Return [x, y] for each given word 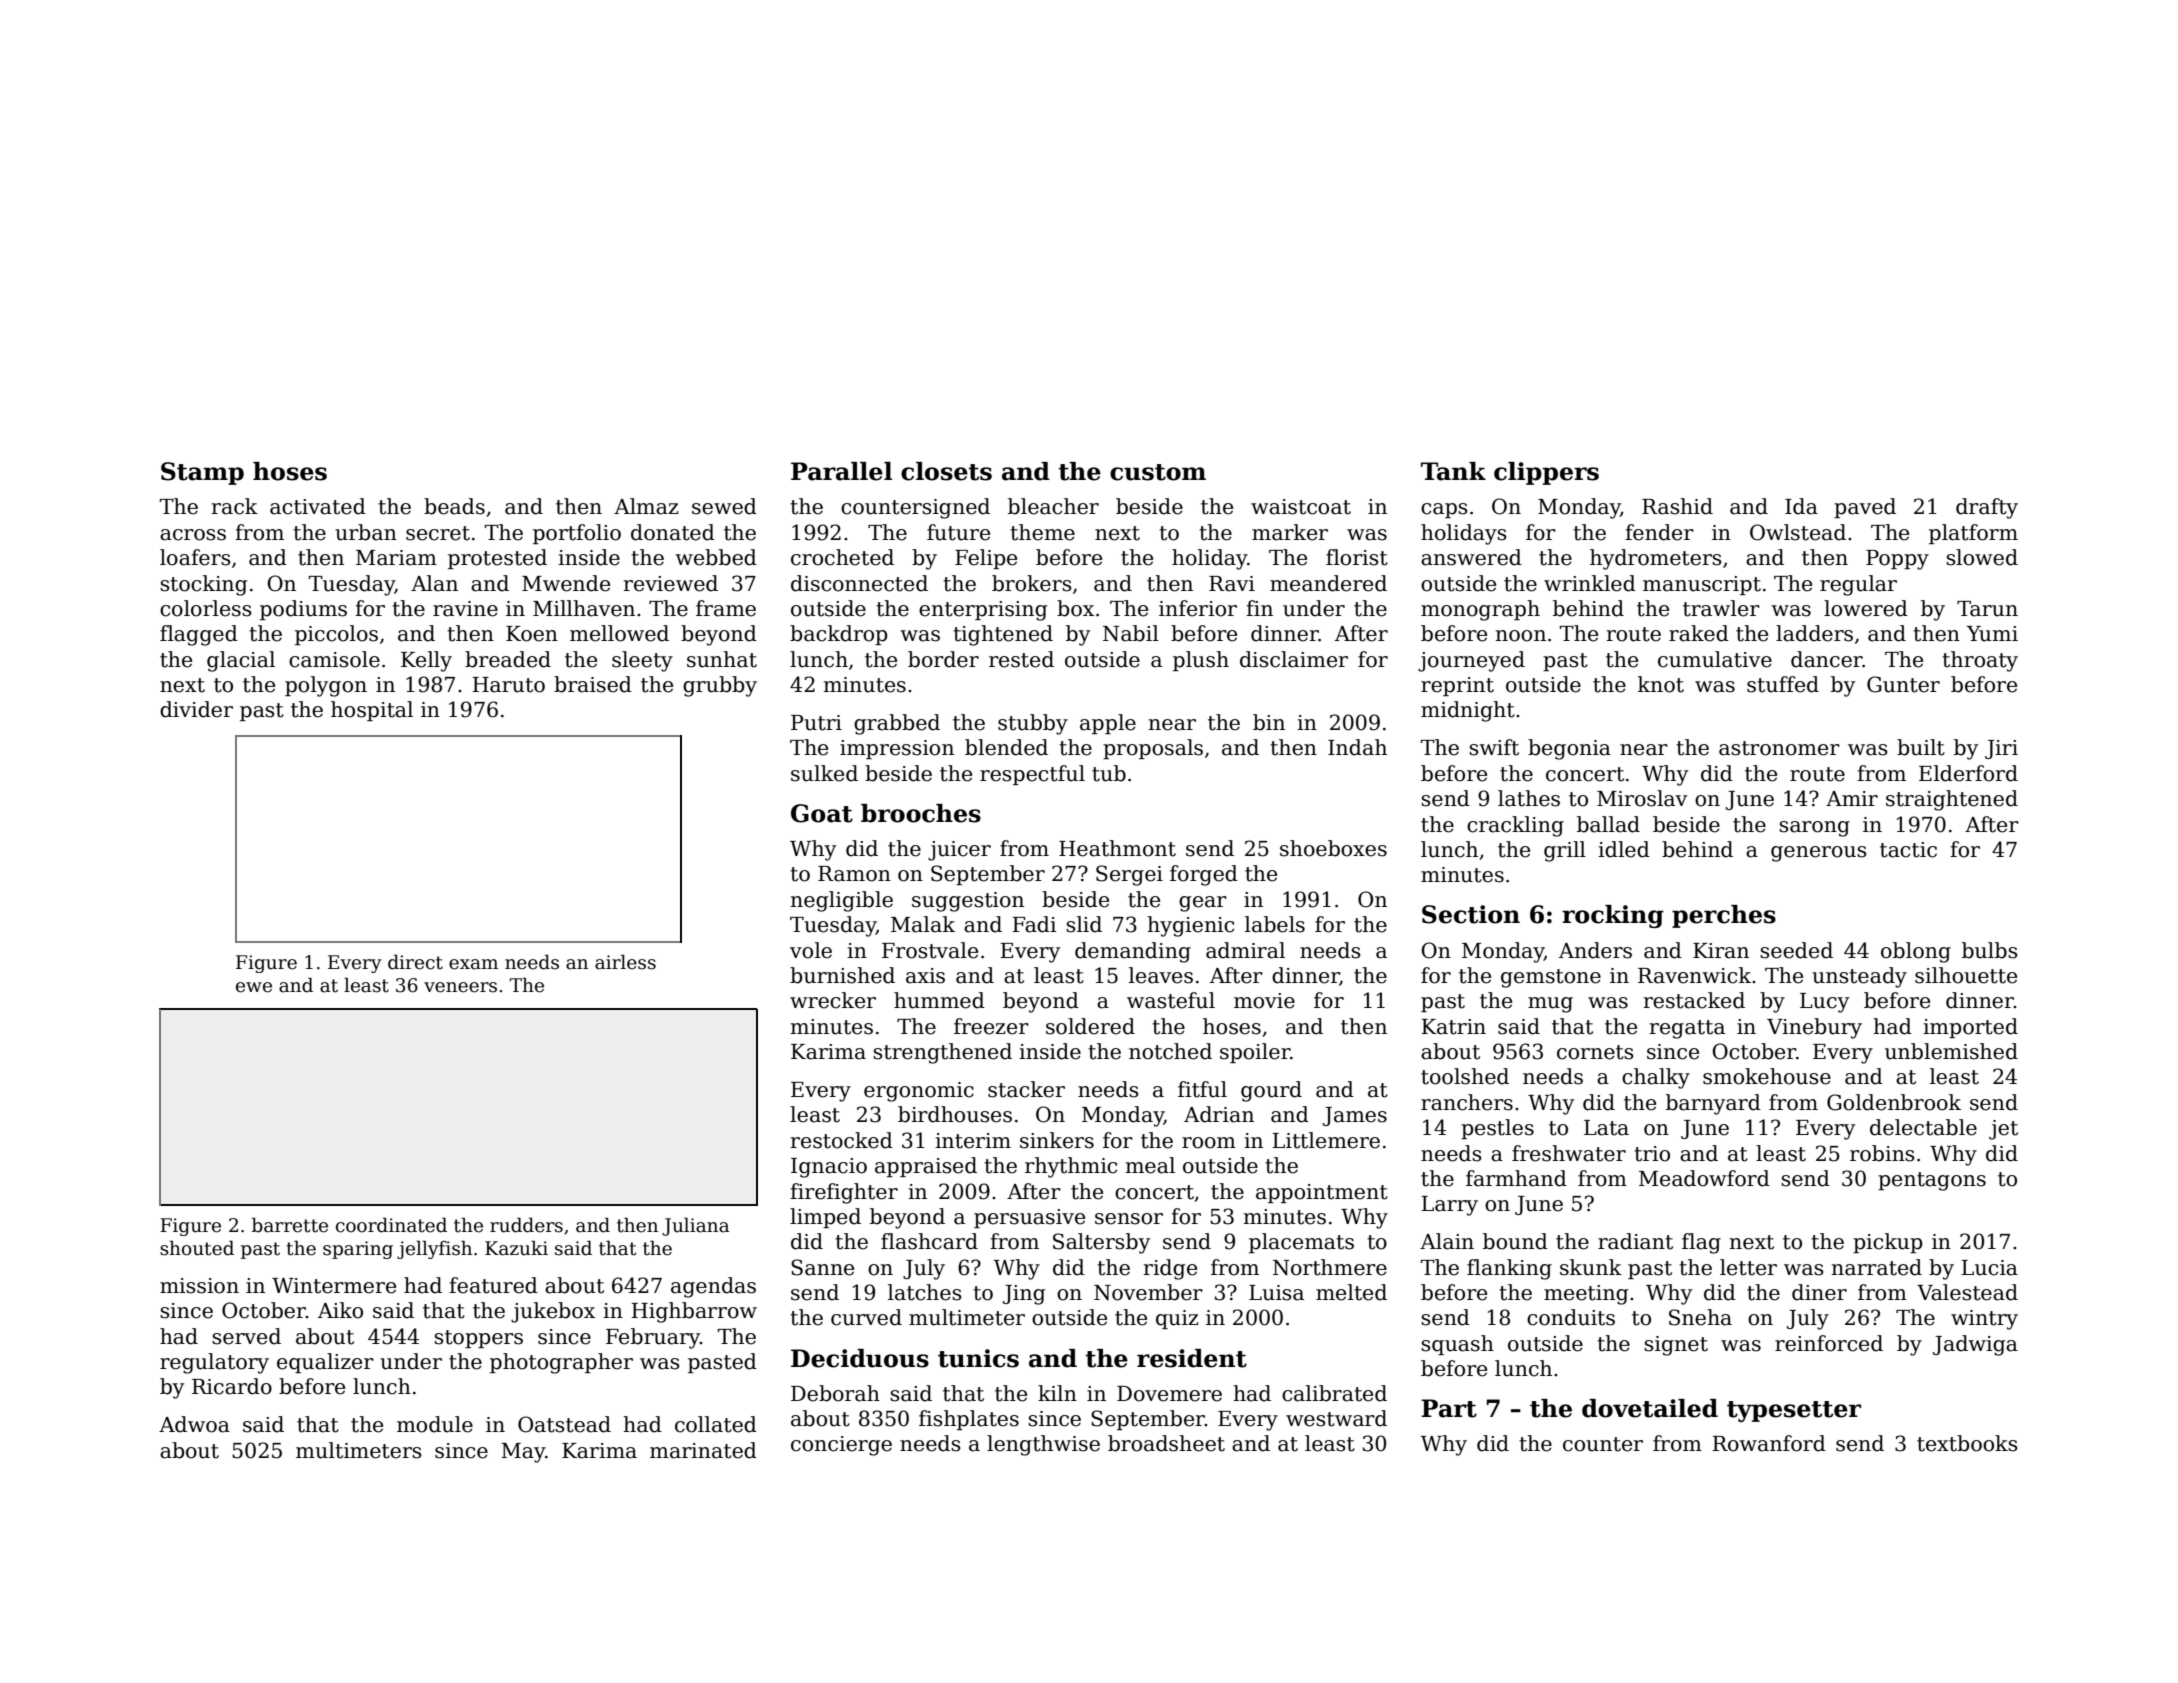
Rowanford [1769, 1443]
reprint [1457, 686]
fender [1659, 532]
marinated [703, 1450]
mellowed [619, 633]
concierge [841, 1446]
